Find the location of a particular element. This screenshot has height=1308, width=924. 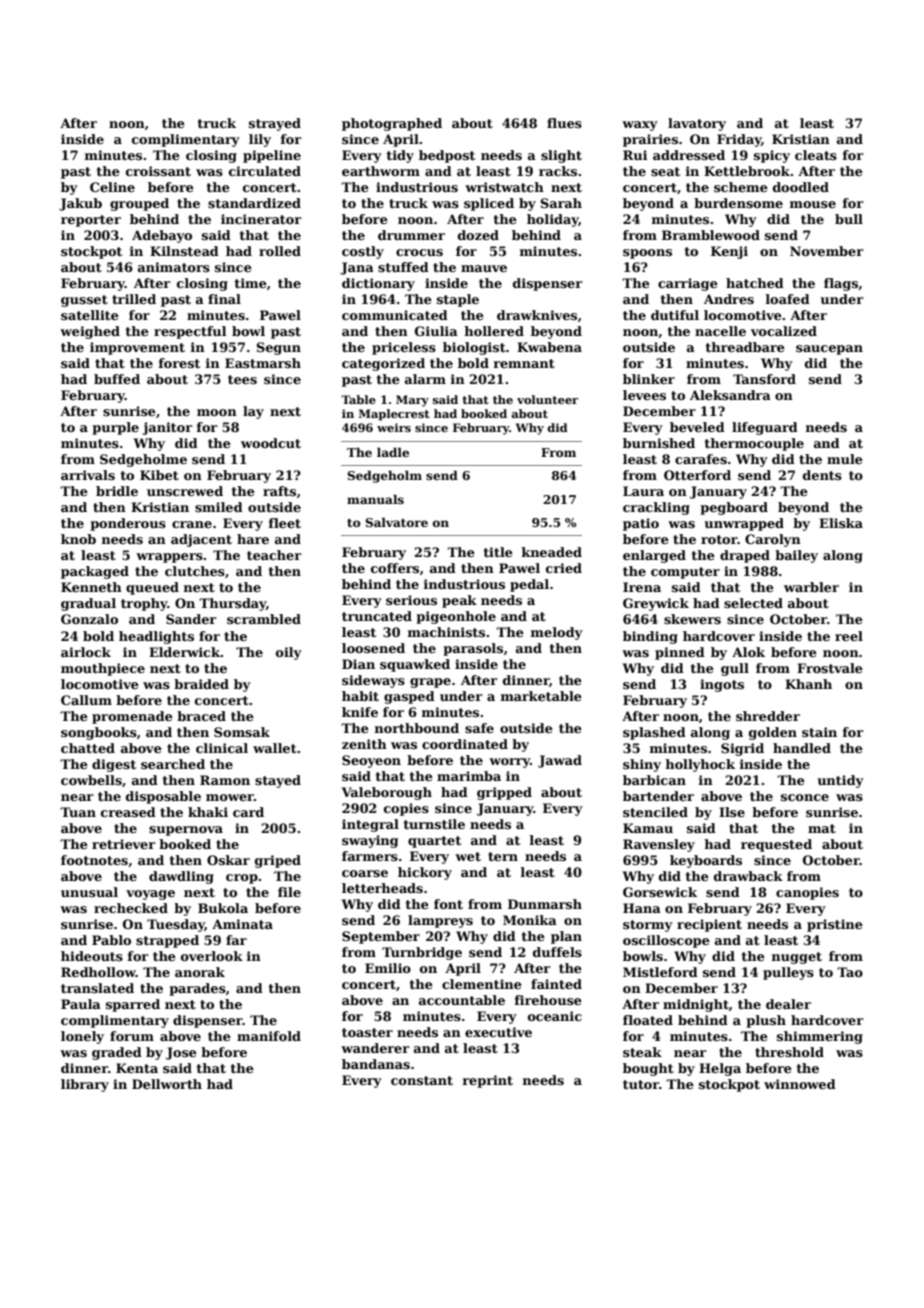

lavatory is located at coordinates (697, 124).
